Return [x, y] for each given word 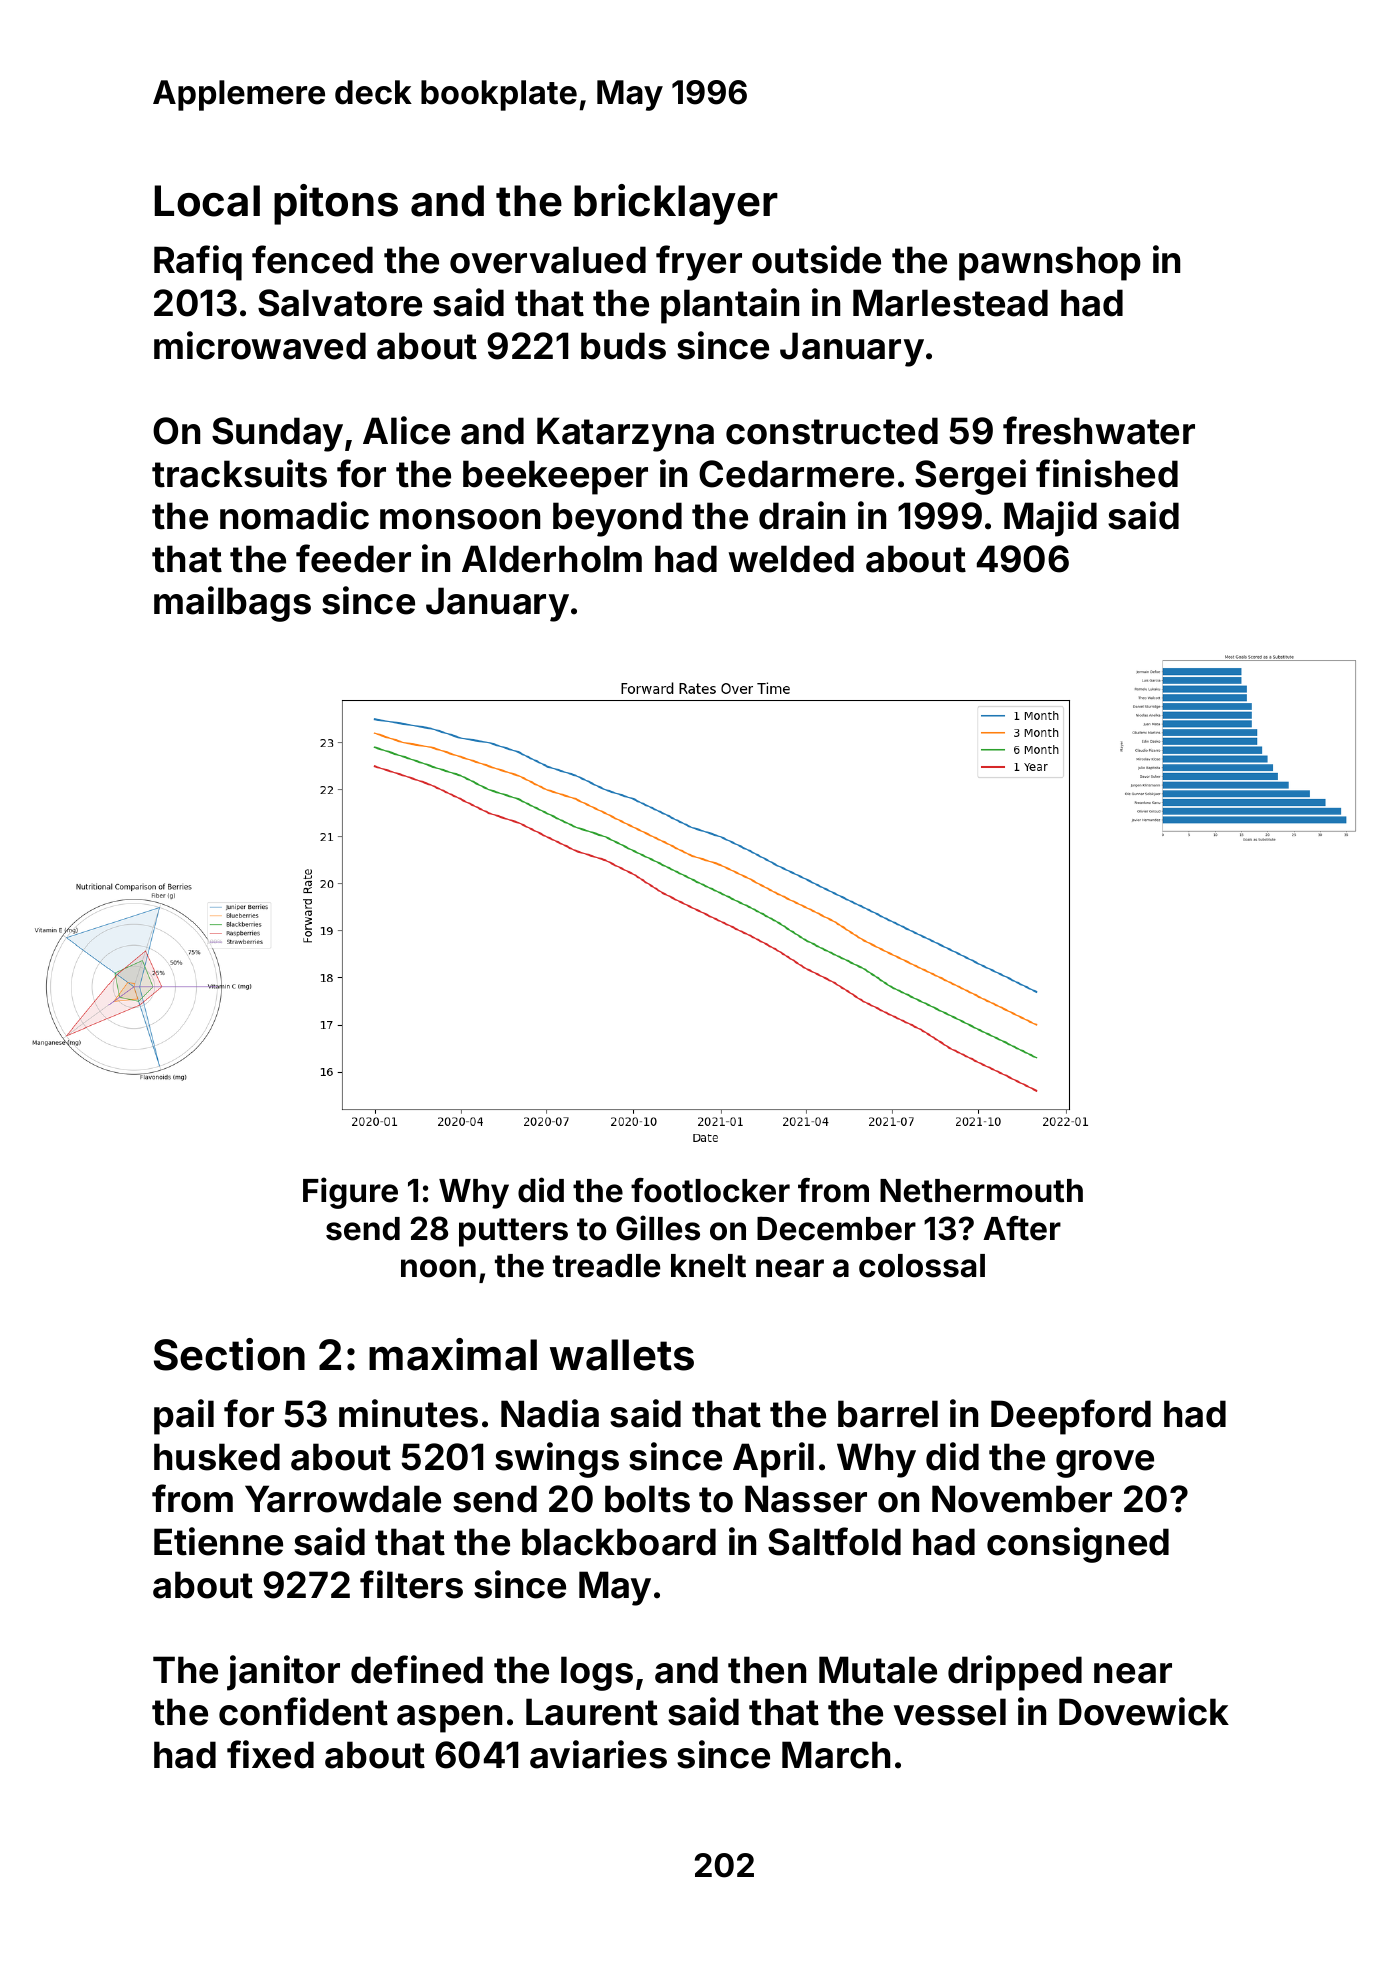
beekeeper [555, 477]
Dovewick [1144, 1711]
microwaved [260, 345]
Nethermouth [981, 1191]
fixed [270, 1754]
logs [597, 1673]
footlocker [710, 1190]
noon [438, 1268]
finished [1107, 473]
